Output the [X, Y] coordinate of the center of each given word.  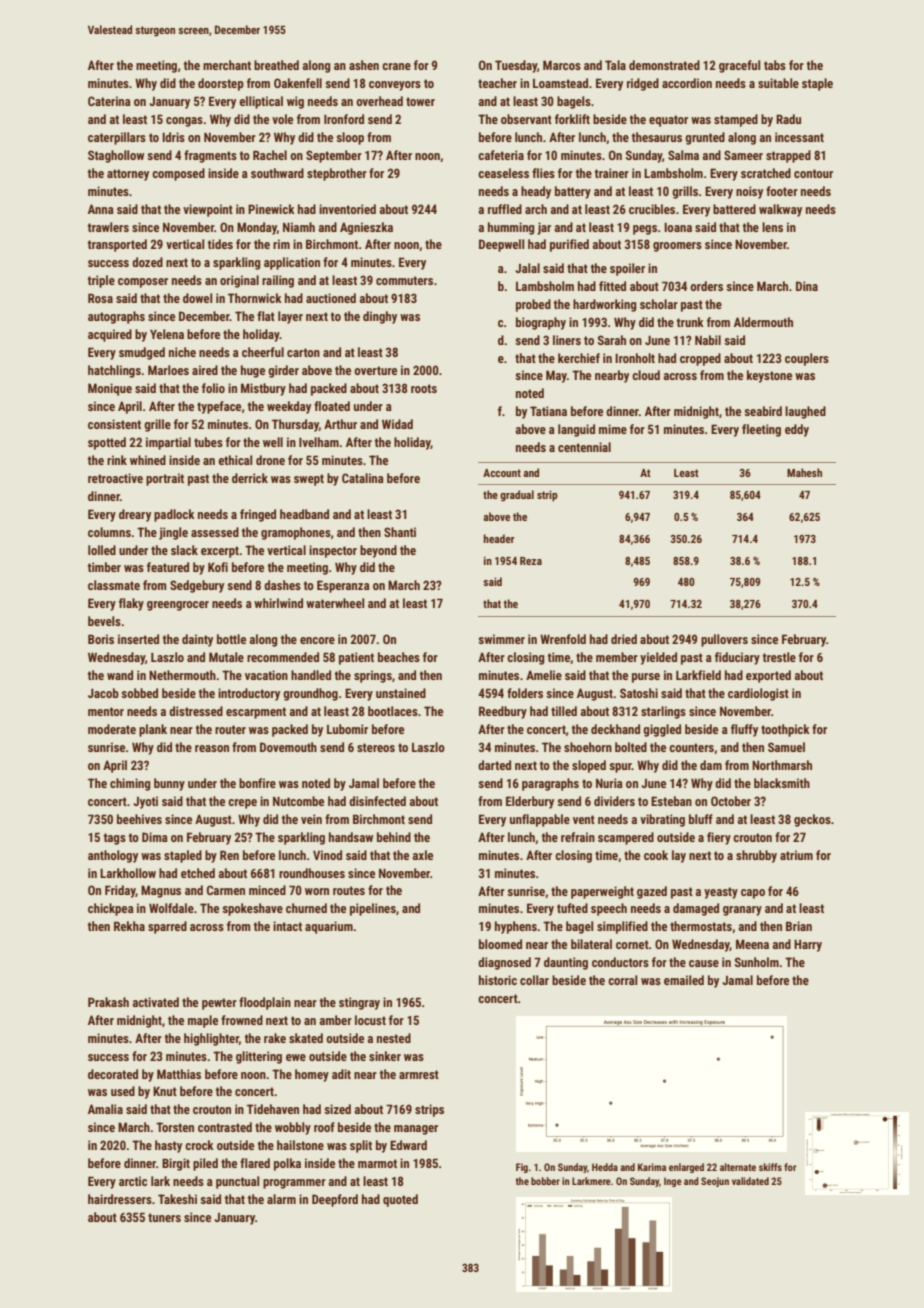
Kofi [218, 567]
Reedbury [503, 712]
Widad [397, 424]
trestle [779, 657]
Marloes [168, 370]
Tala [615, 65]
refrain [578, 837]
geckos [812, 820]
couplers [807, 359]
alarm [281, 1199]
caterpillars [117, 138]
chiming [130, 784]
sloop [350, 138]
